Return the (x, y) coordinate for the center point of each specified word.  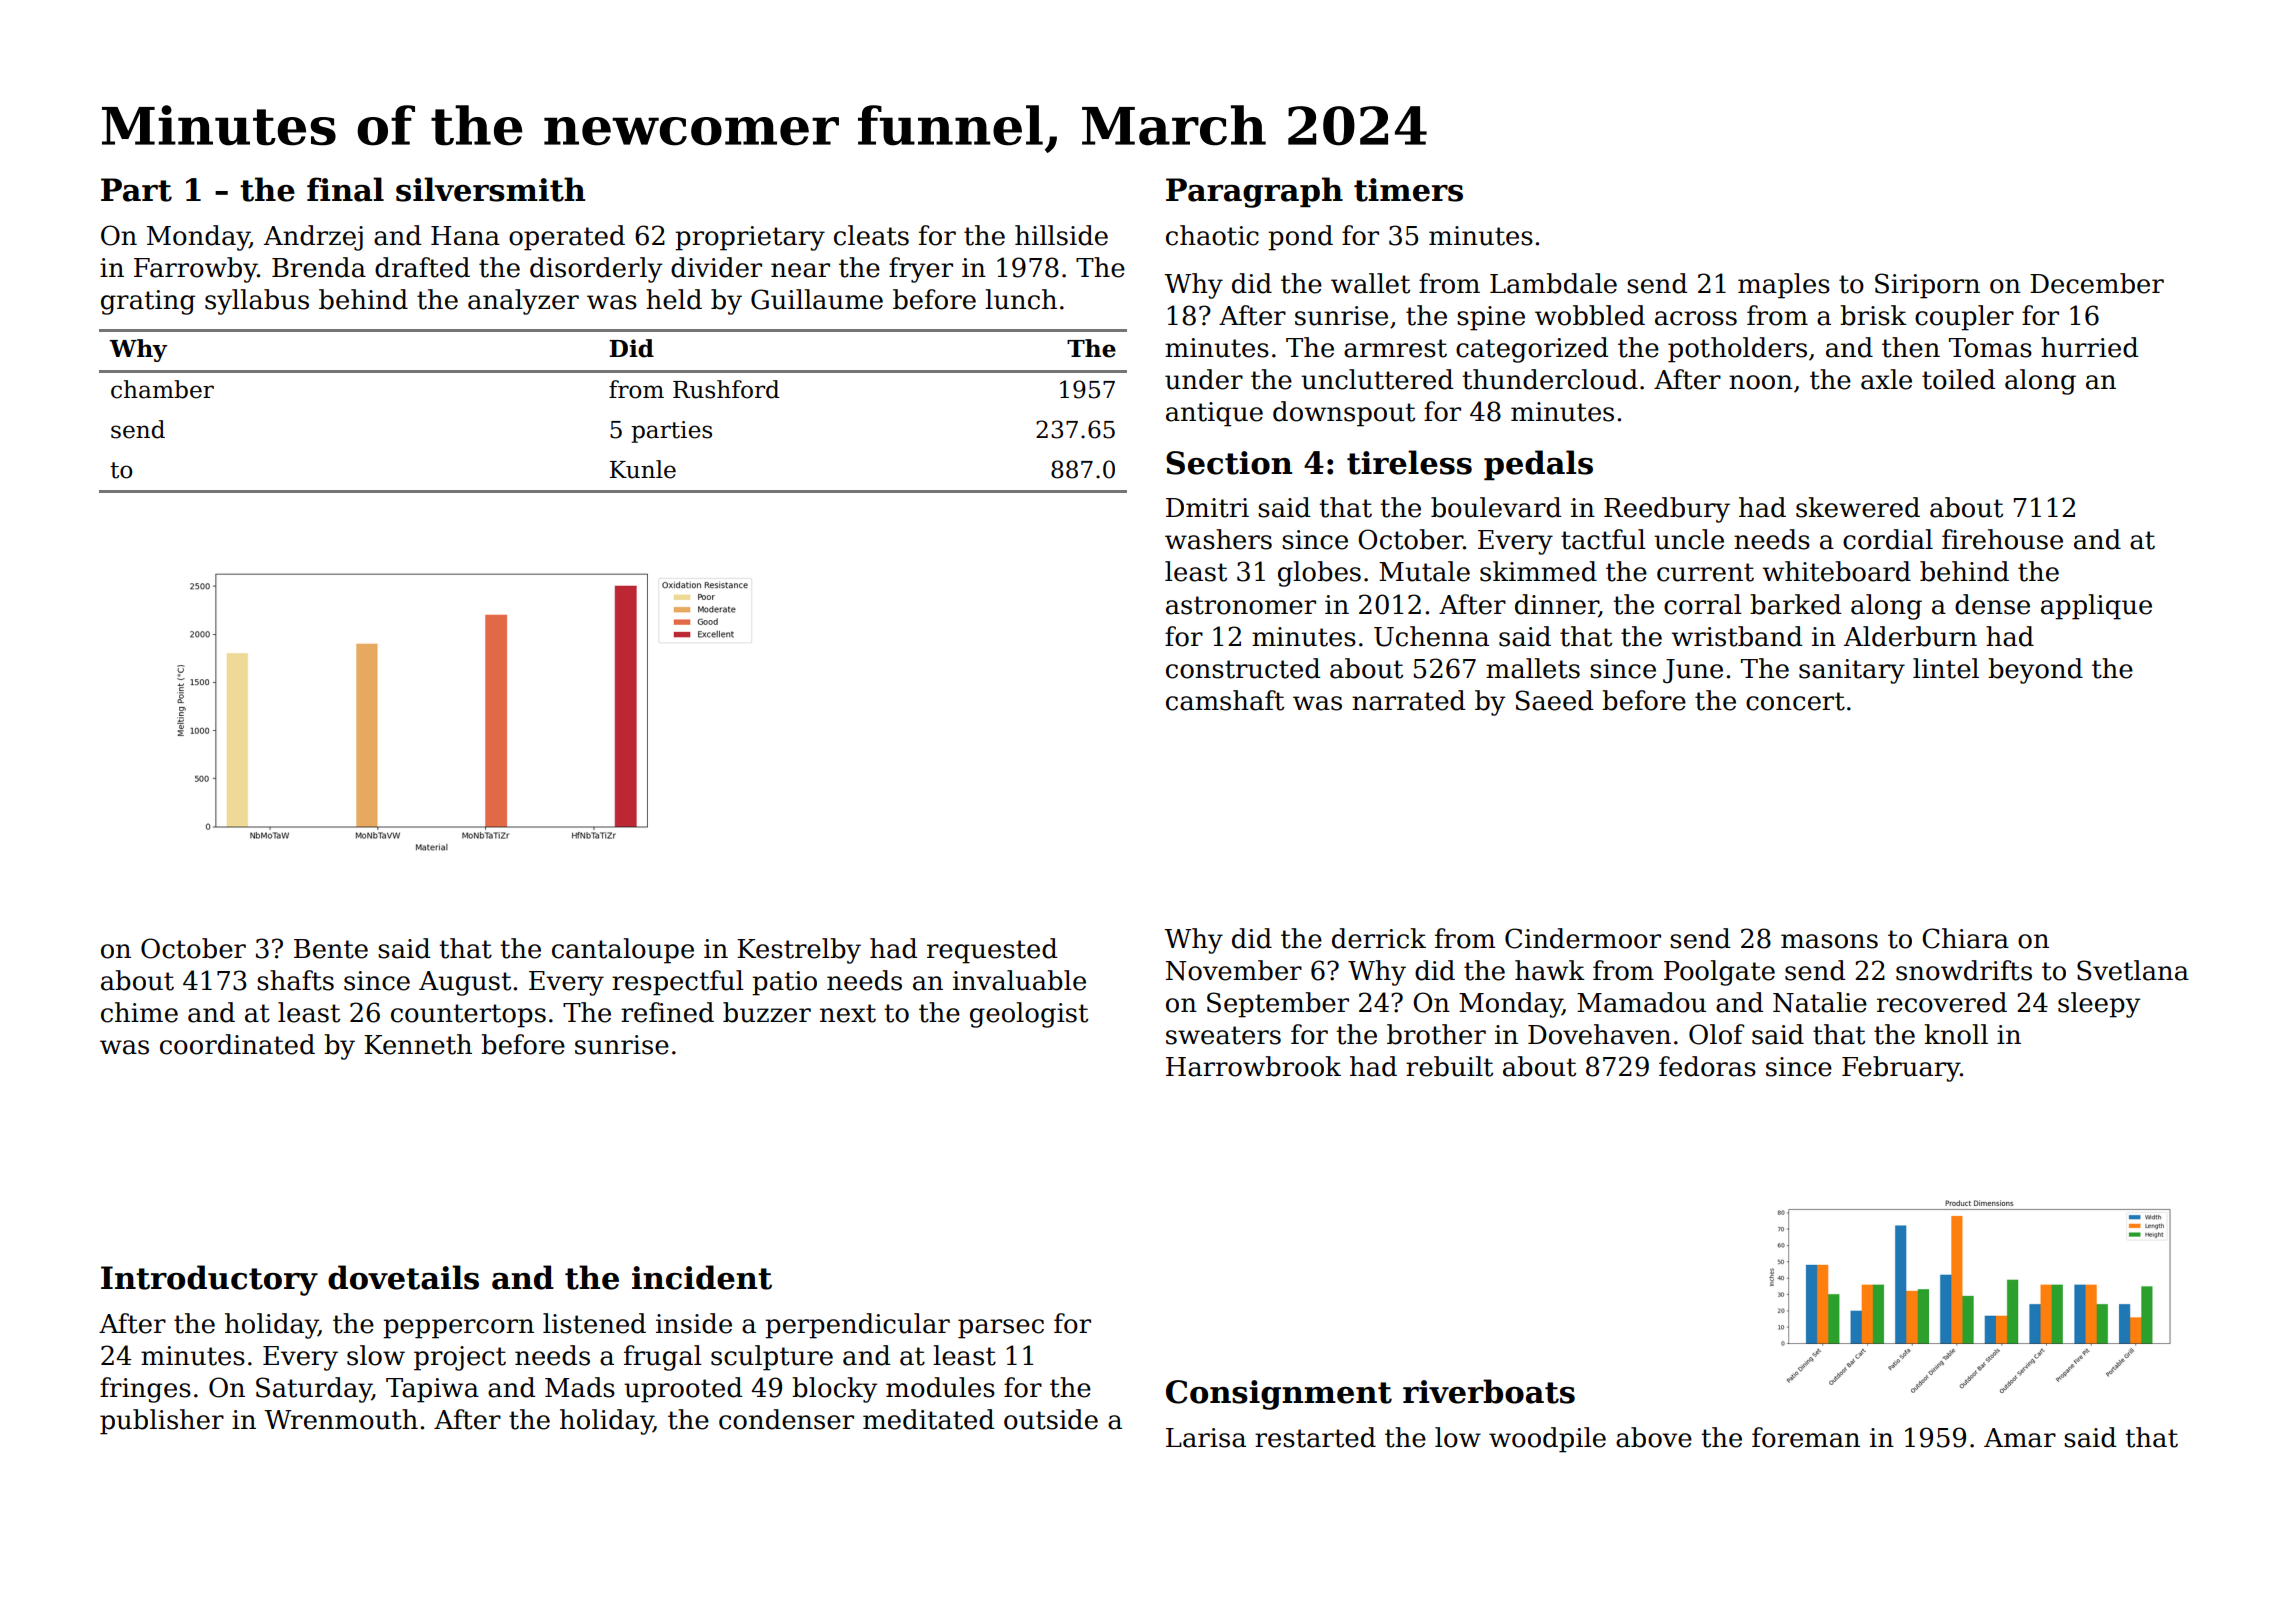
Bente (331, 949)
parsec (1001, 1329)
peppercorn (458, 1329)
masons (1829, 941)
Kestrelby (799, 951)
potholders (1737, 350)
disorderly (596, 270)
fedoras (1707, 1066)
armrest (1395, 348)
